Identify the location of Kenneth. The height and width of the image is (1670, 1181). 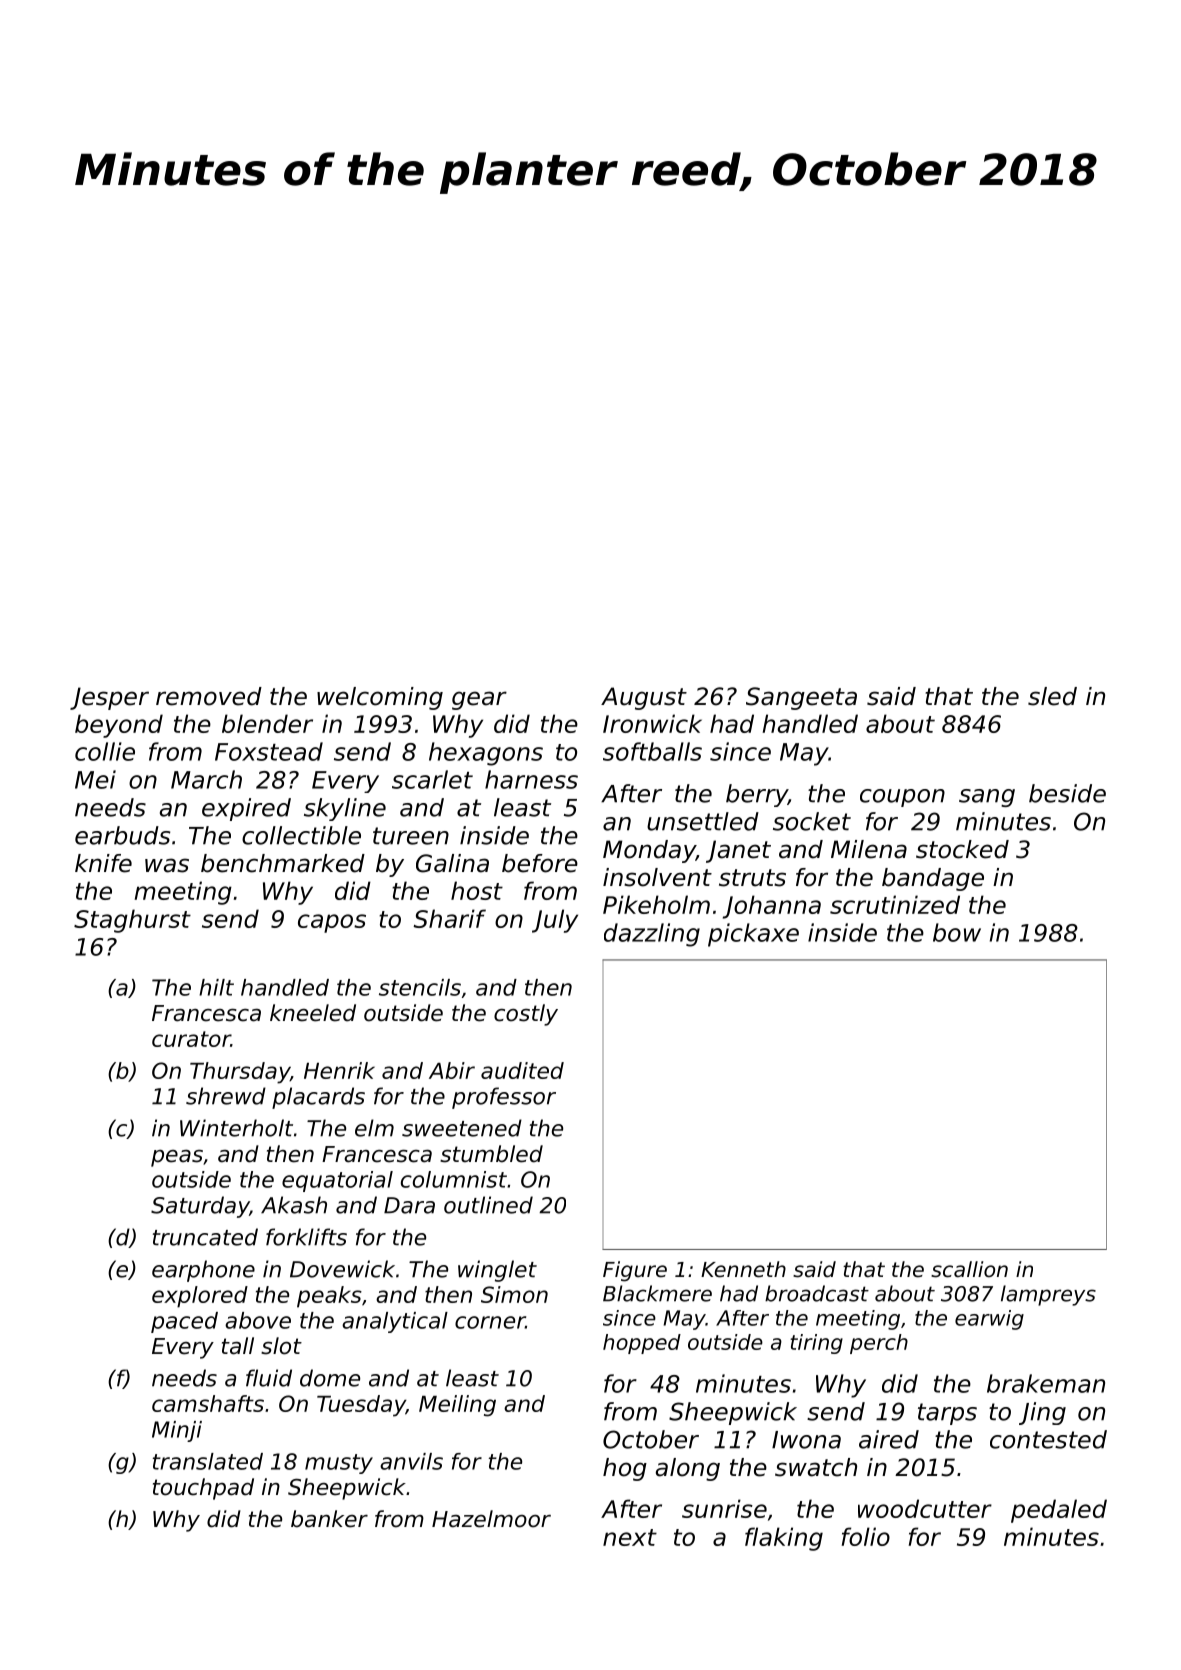
(743, 1269).
